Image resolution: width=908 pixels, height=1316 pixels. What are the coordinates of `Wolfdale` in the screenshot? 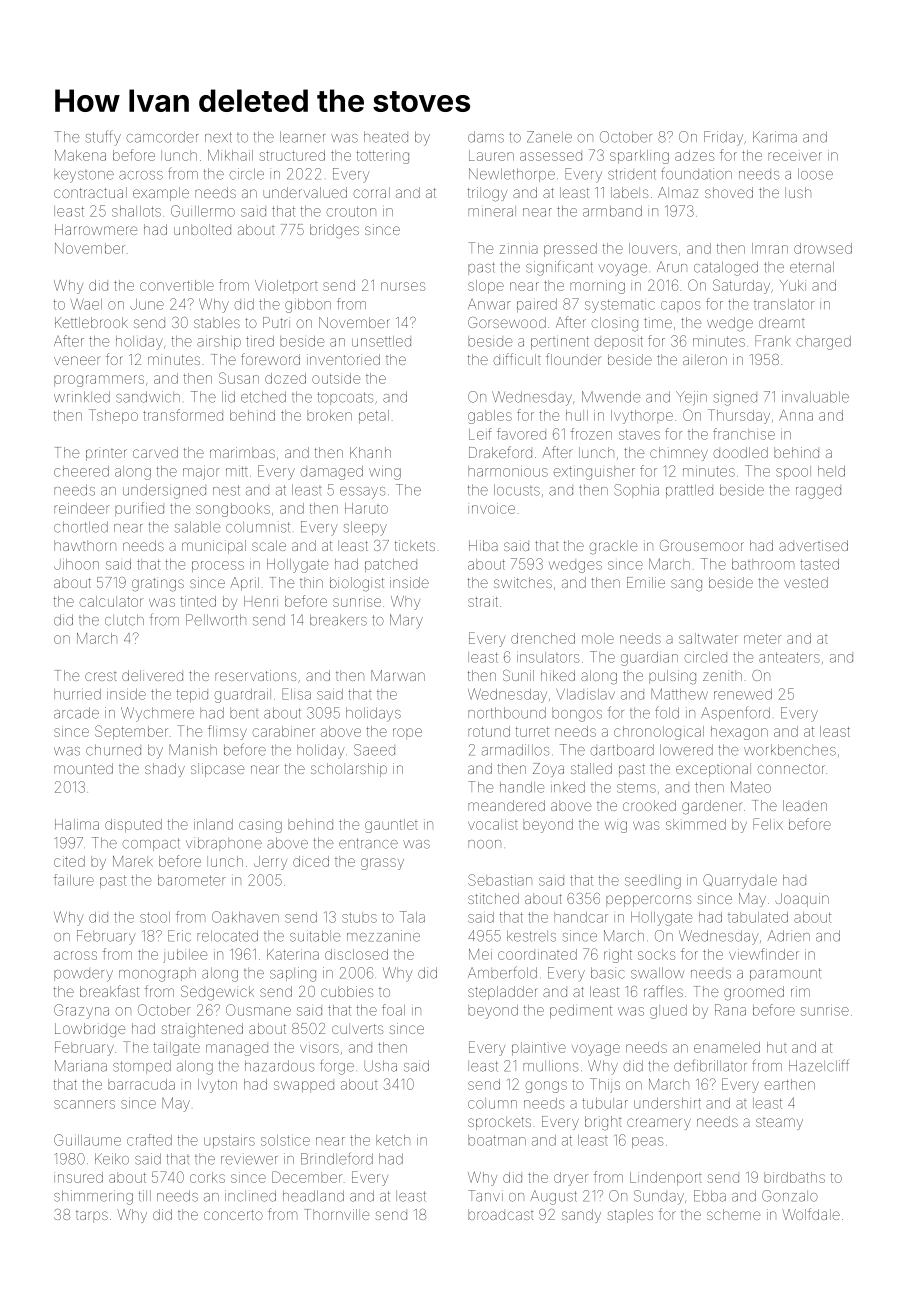 It's located at (811, 1214).
